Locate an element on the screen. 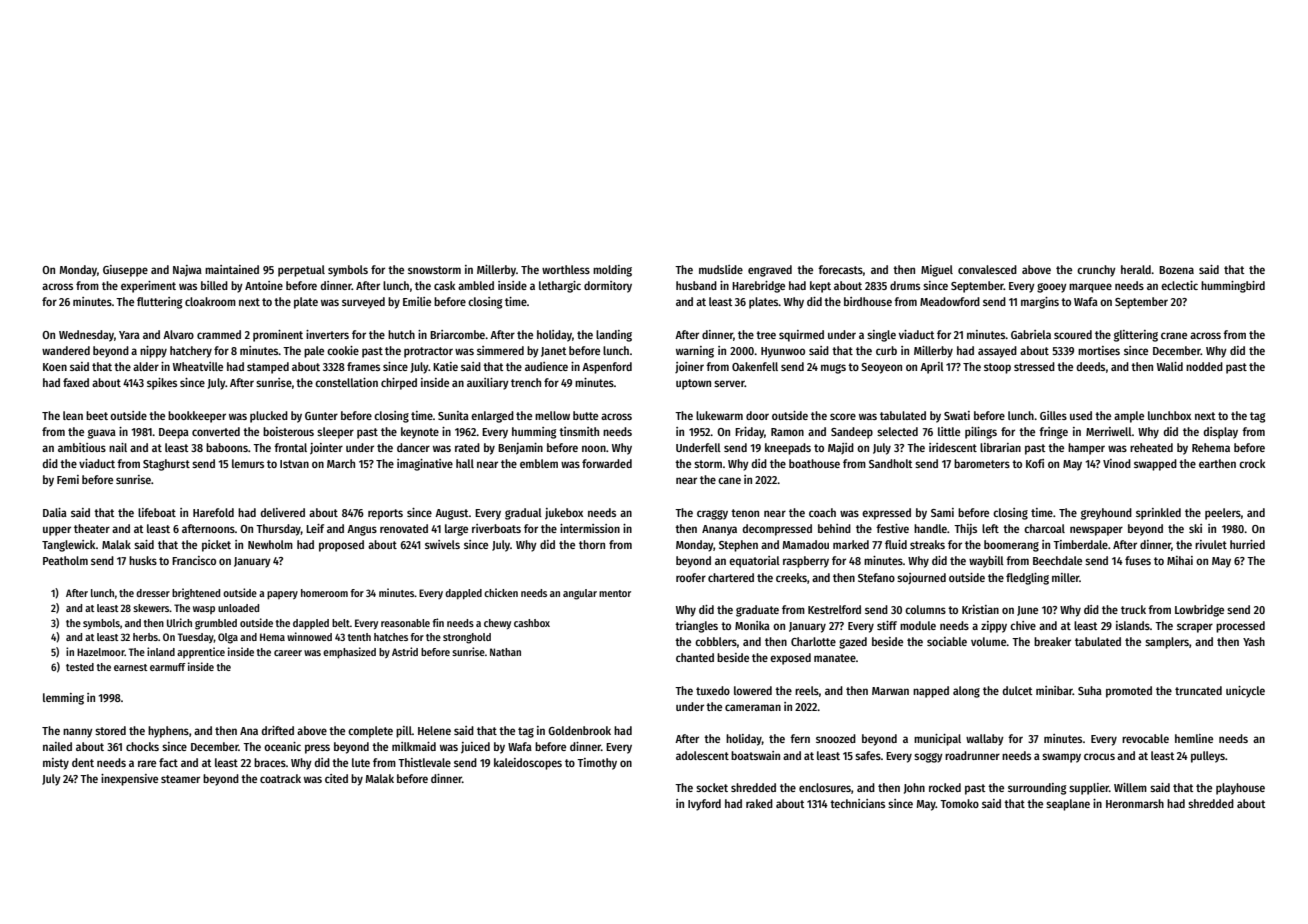 Image resolution: width=1308 pixels, height=924 pixels. Miguel is located at coordinates (937, 271).
